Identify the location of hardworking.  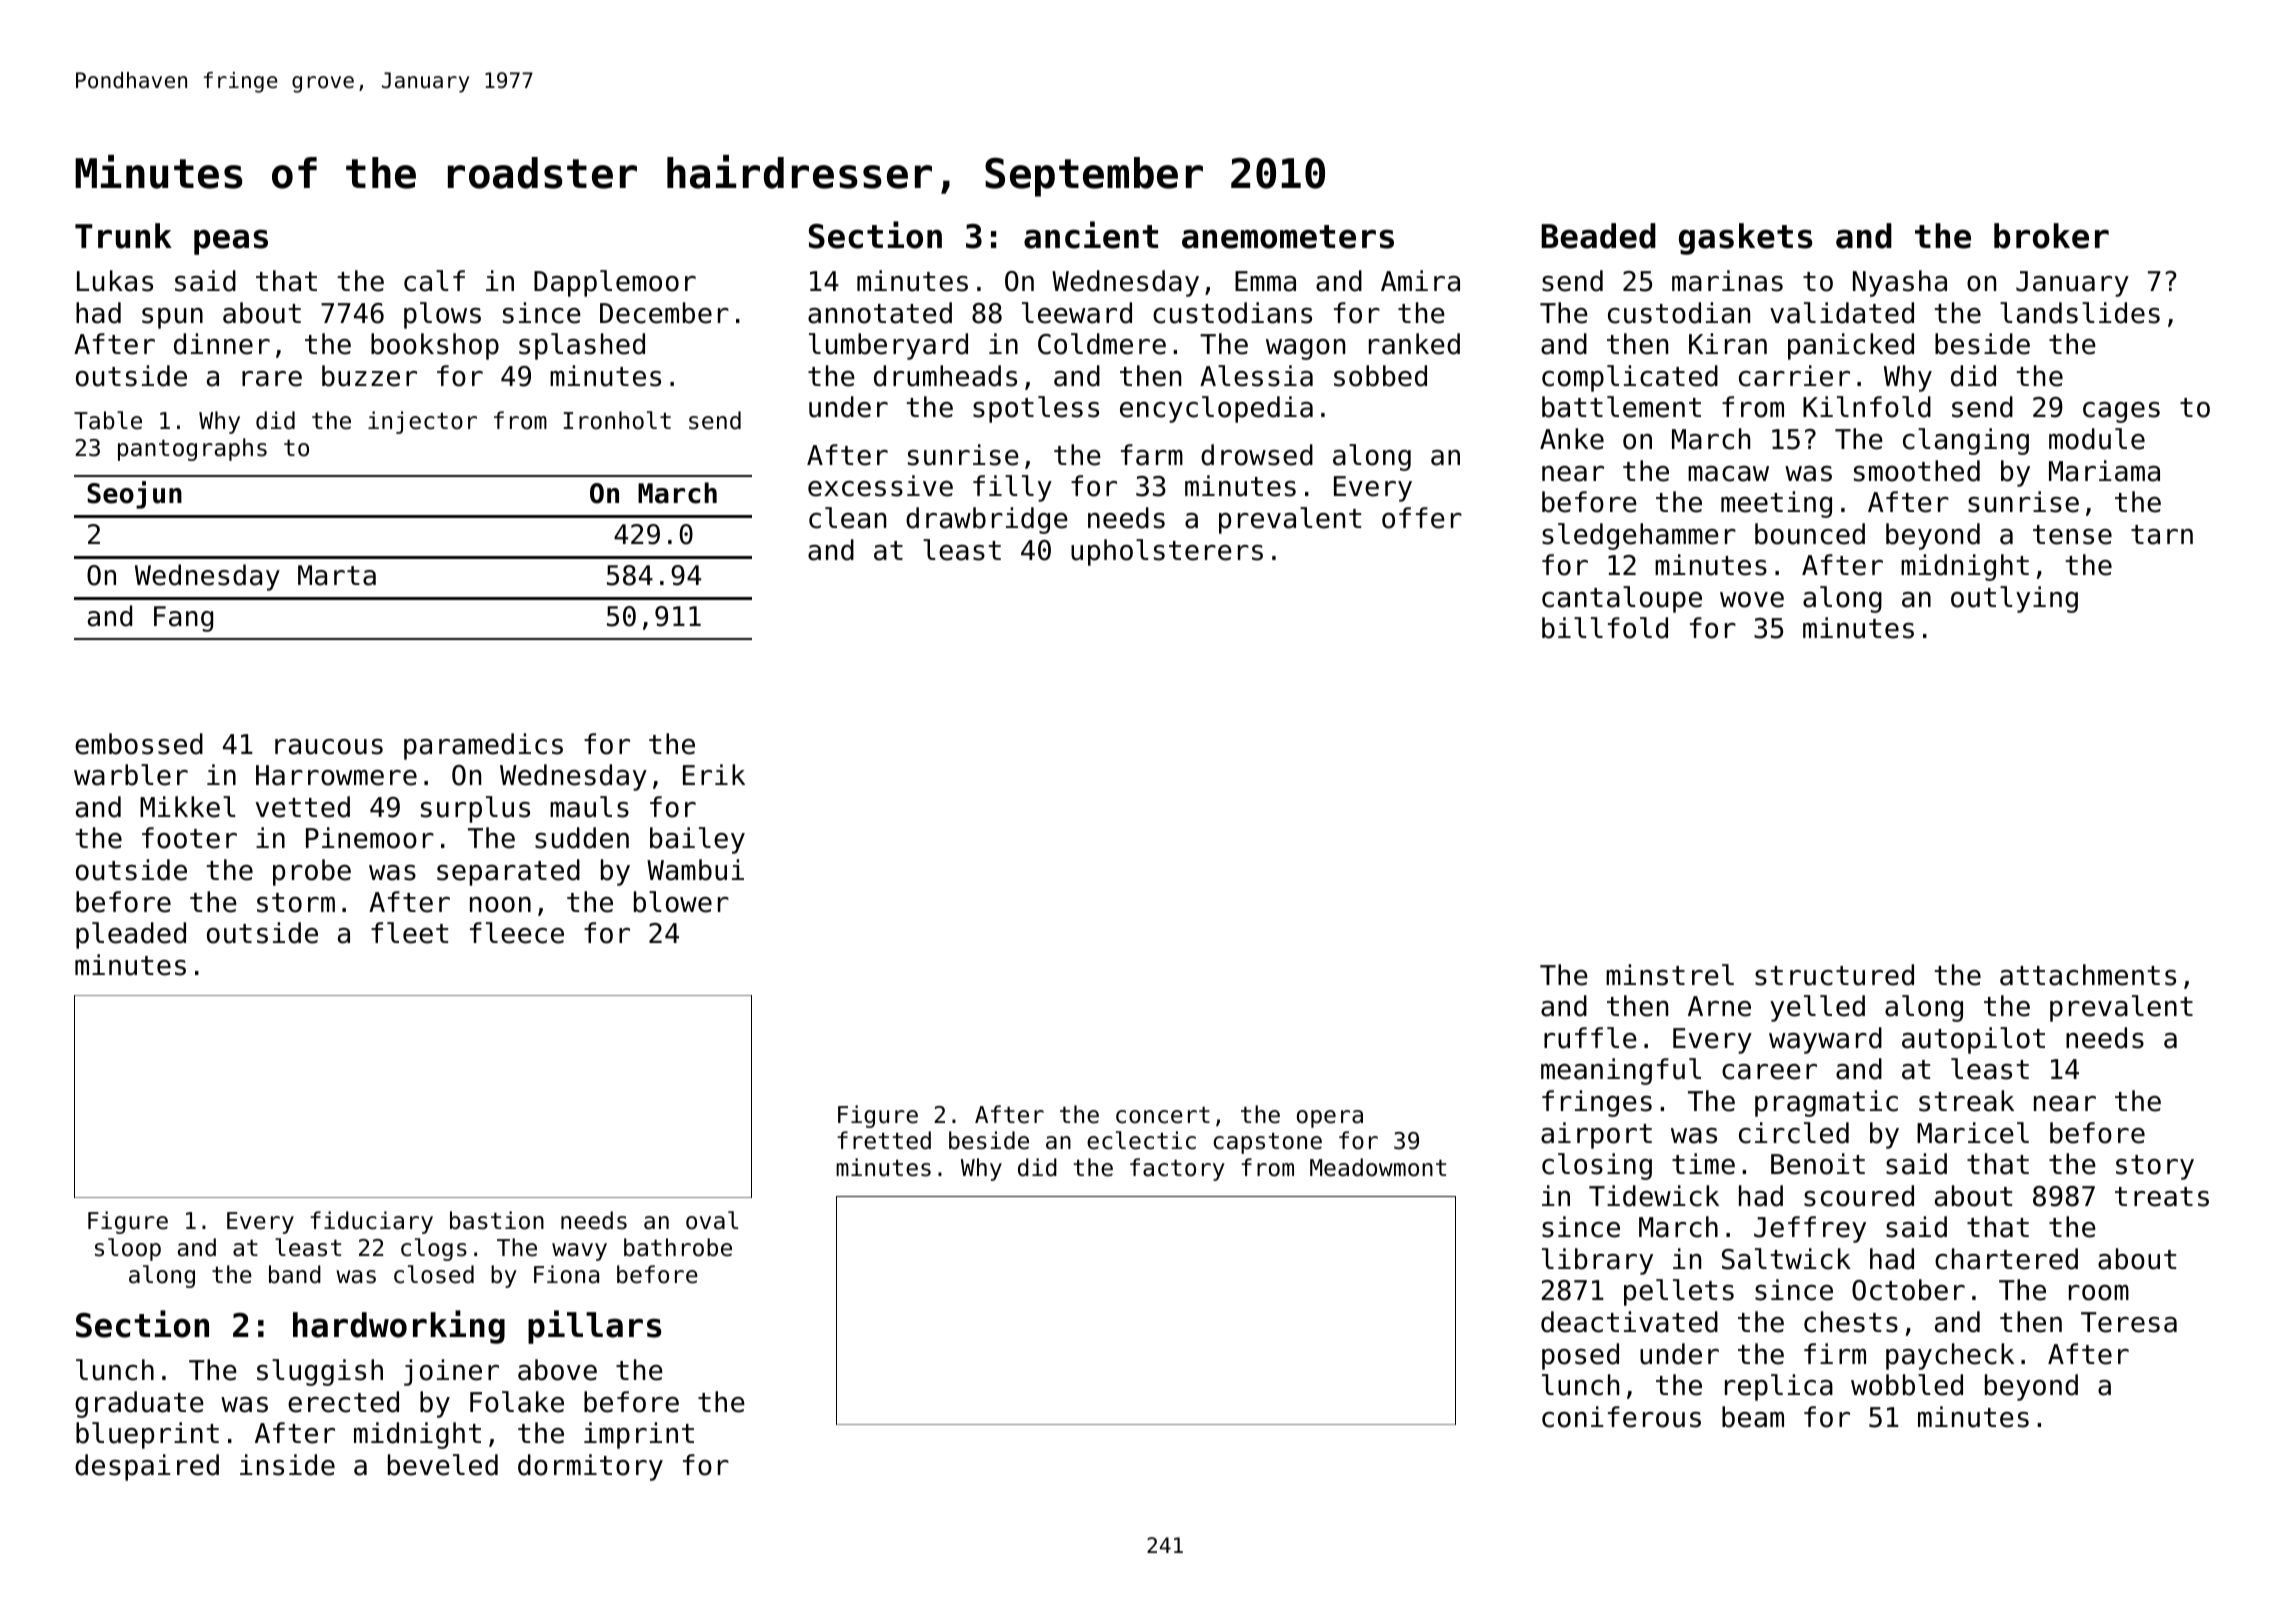
(399, 1327).
